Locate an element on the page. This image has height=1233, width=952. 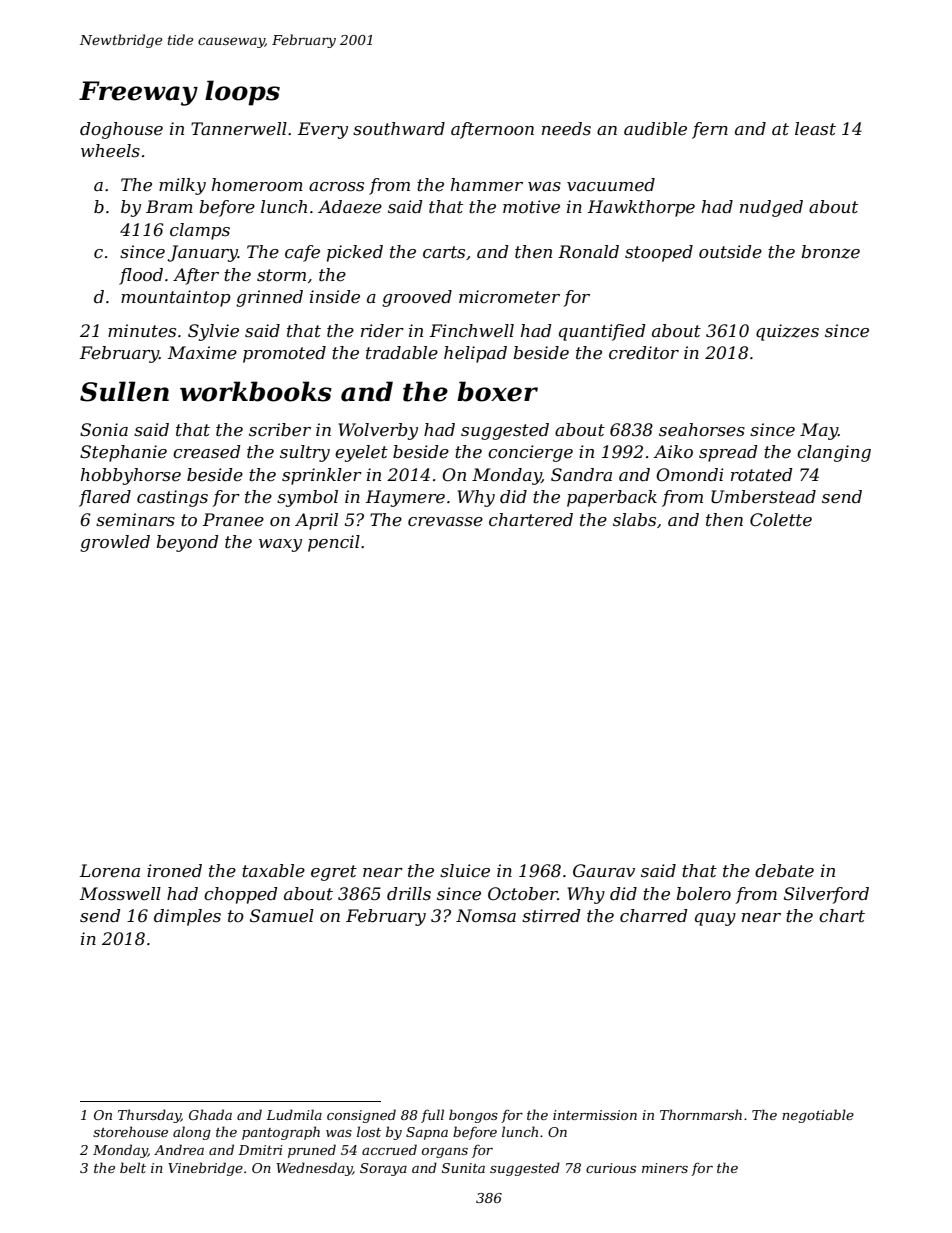
creditor is located at coordinates (644, 353).
